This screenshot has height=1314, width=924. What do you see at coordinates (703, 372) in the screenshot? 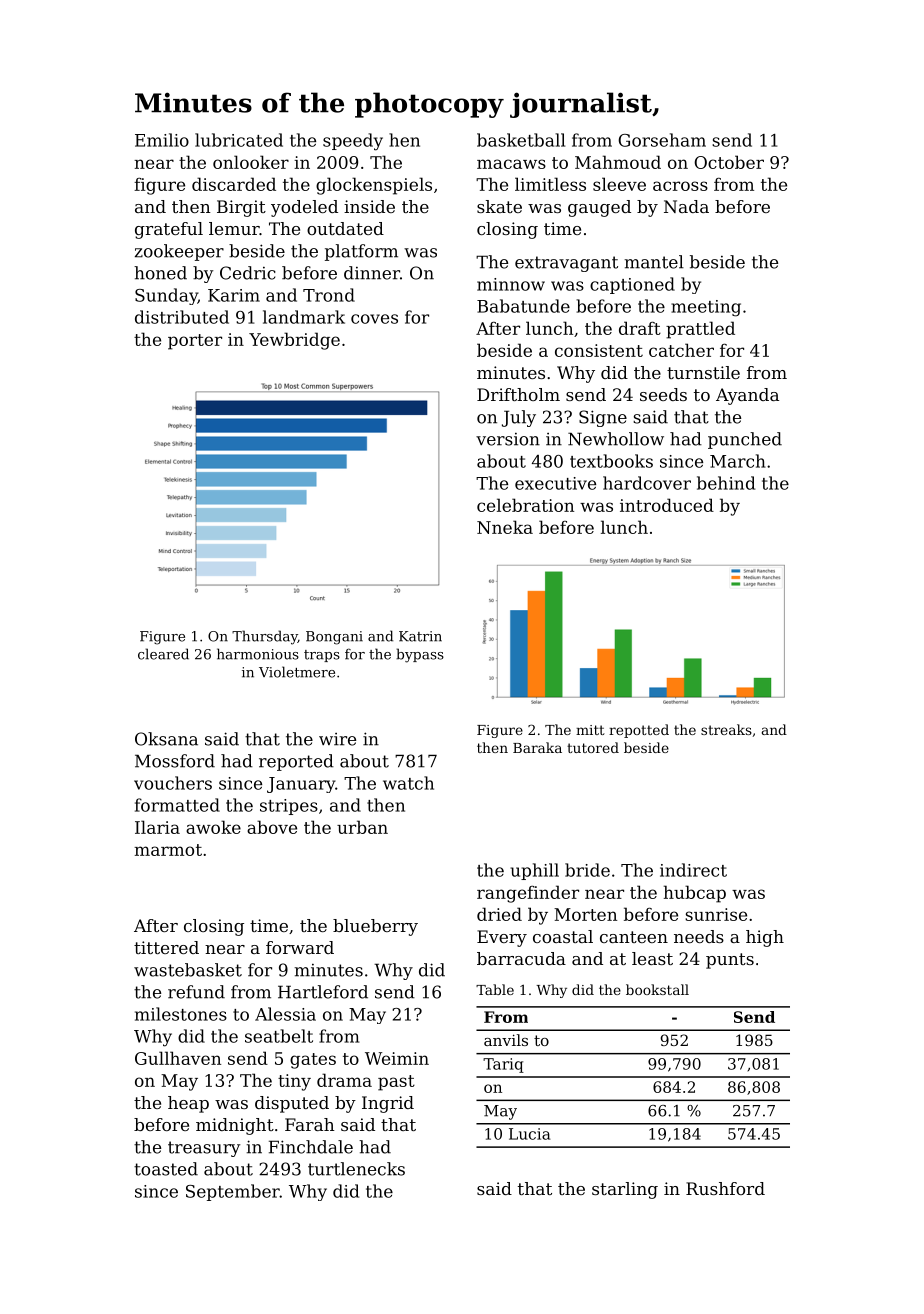
I see `turnstile` at bounding box center [703, 372].
